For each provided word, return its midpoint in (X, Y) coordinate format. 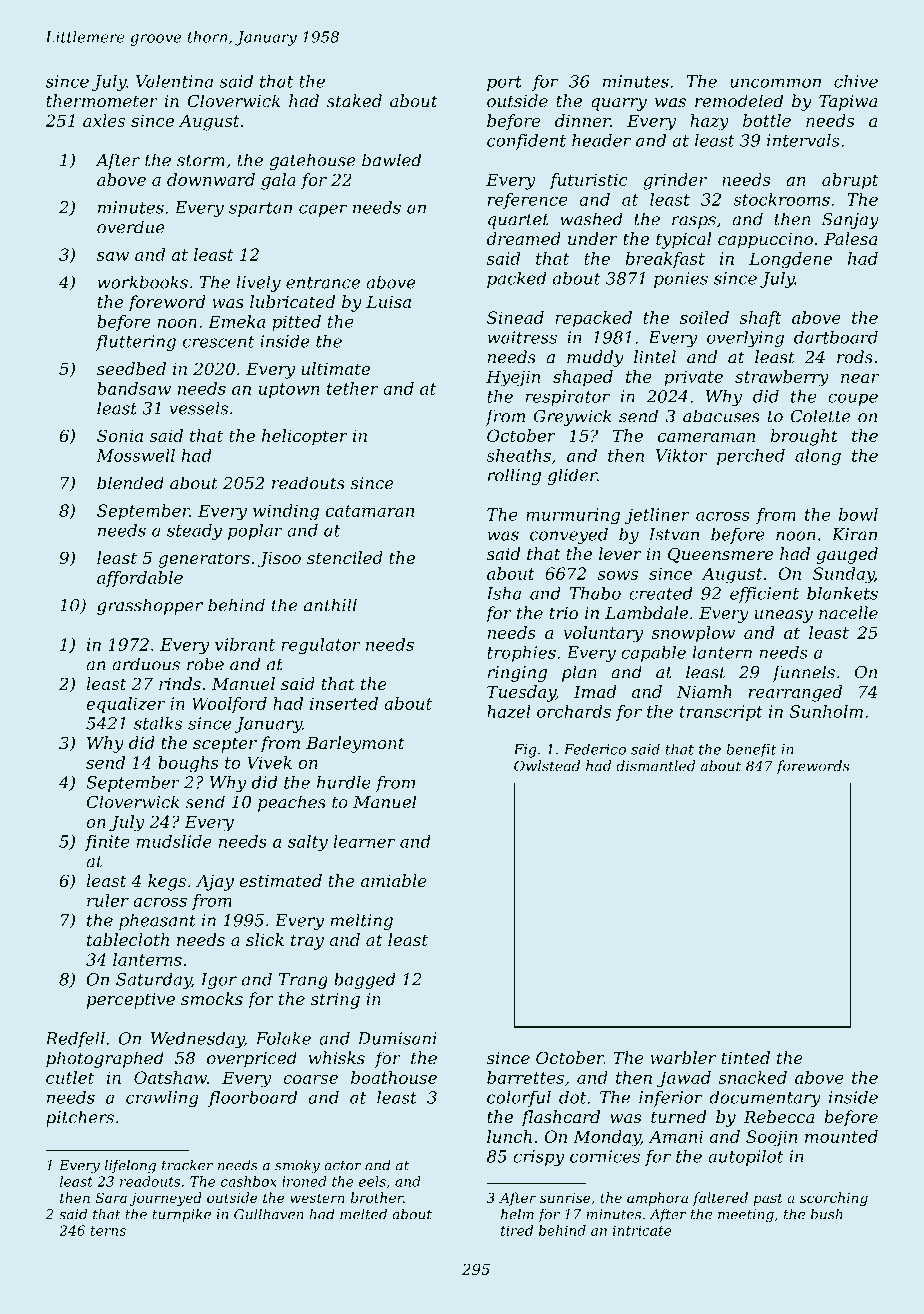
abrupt (850, 181)
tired (517, 1230)
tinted (746, 1057)
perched (751, 457)
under (593, 238)
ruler (108, 900)
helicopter (305, 437)
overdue (131, 227)
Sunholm (826, 711)
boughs (188, 764)
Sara (111, 1197)
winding (286, 512)
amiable (394, 880)
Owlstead (547, 766)
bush (827, 1214)
